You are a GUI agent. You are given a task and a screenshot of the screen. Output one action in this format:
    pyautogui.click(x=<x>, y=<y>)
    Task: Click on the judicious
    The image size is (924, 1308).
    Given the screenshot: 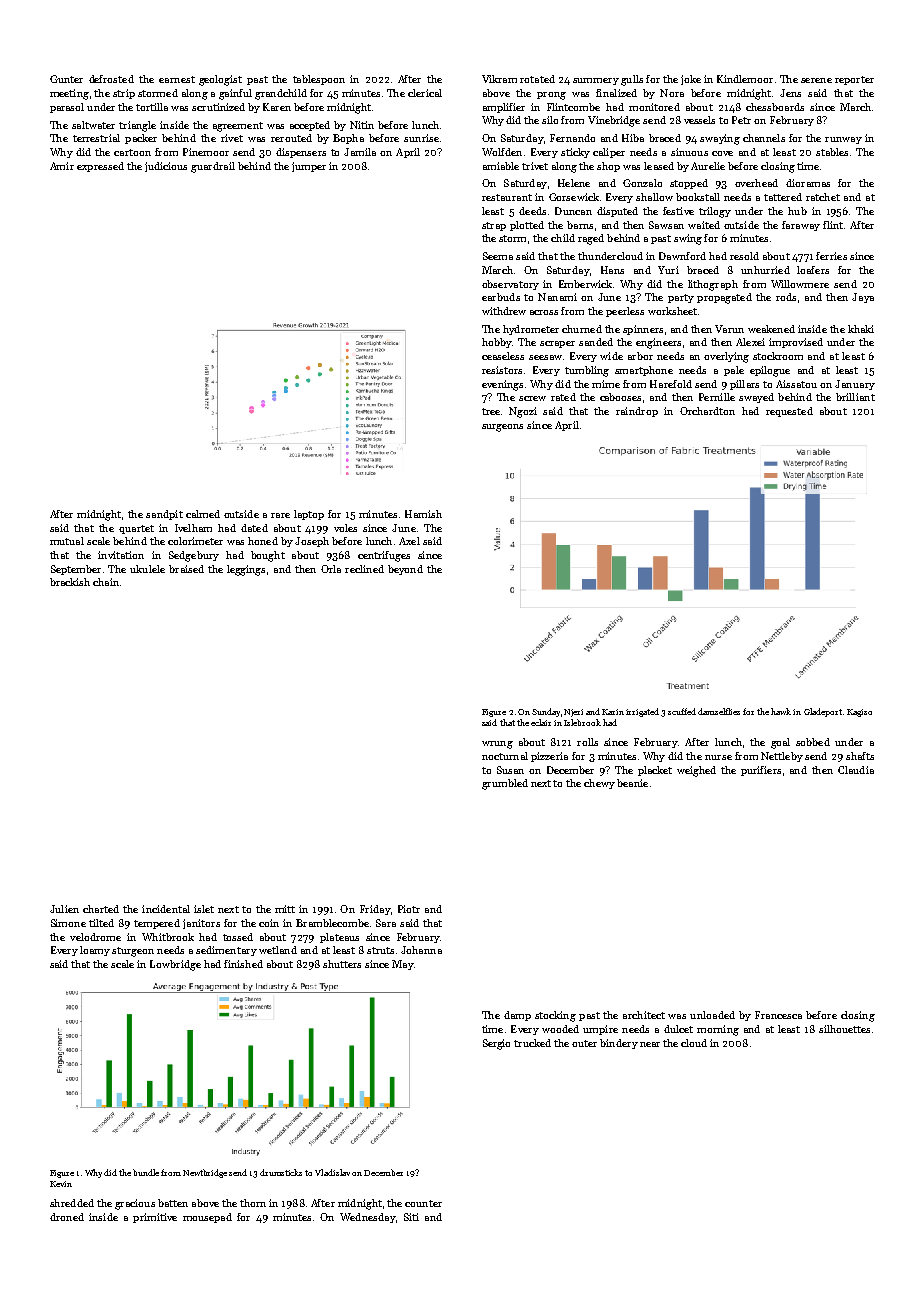 What is the action you would take?
    pyautogui.click(x=166, y=167)
